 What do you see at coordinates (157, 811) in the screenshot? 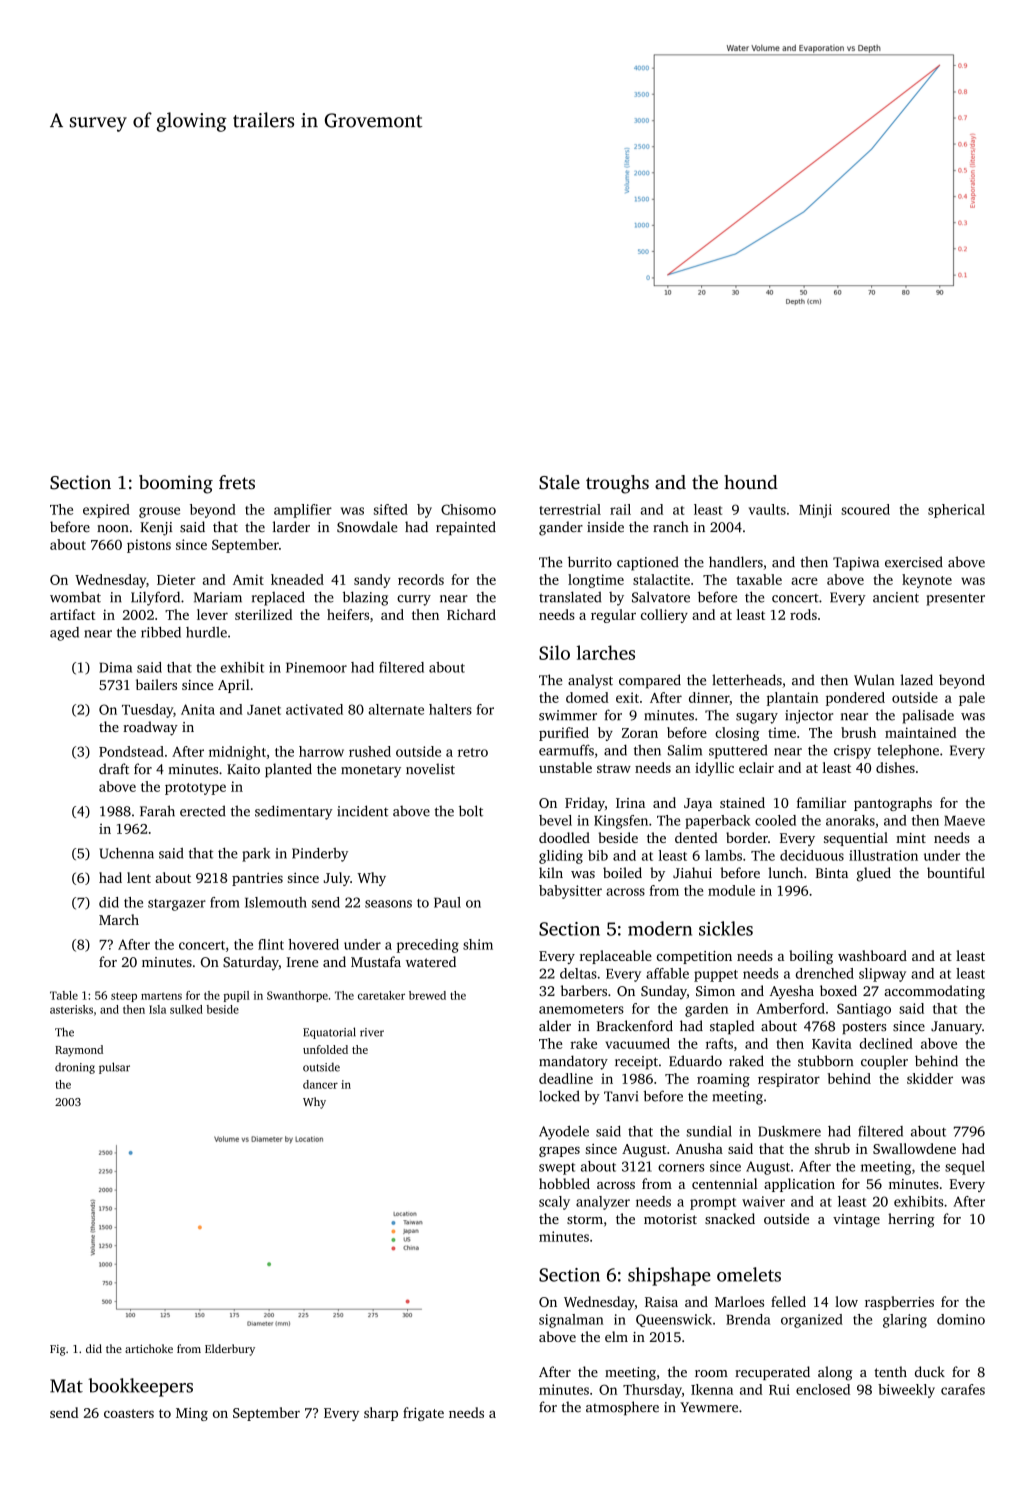
I see `Farah` at bounding box center [157, 811].
